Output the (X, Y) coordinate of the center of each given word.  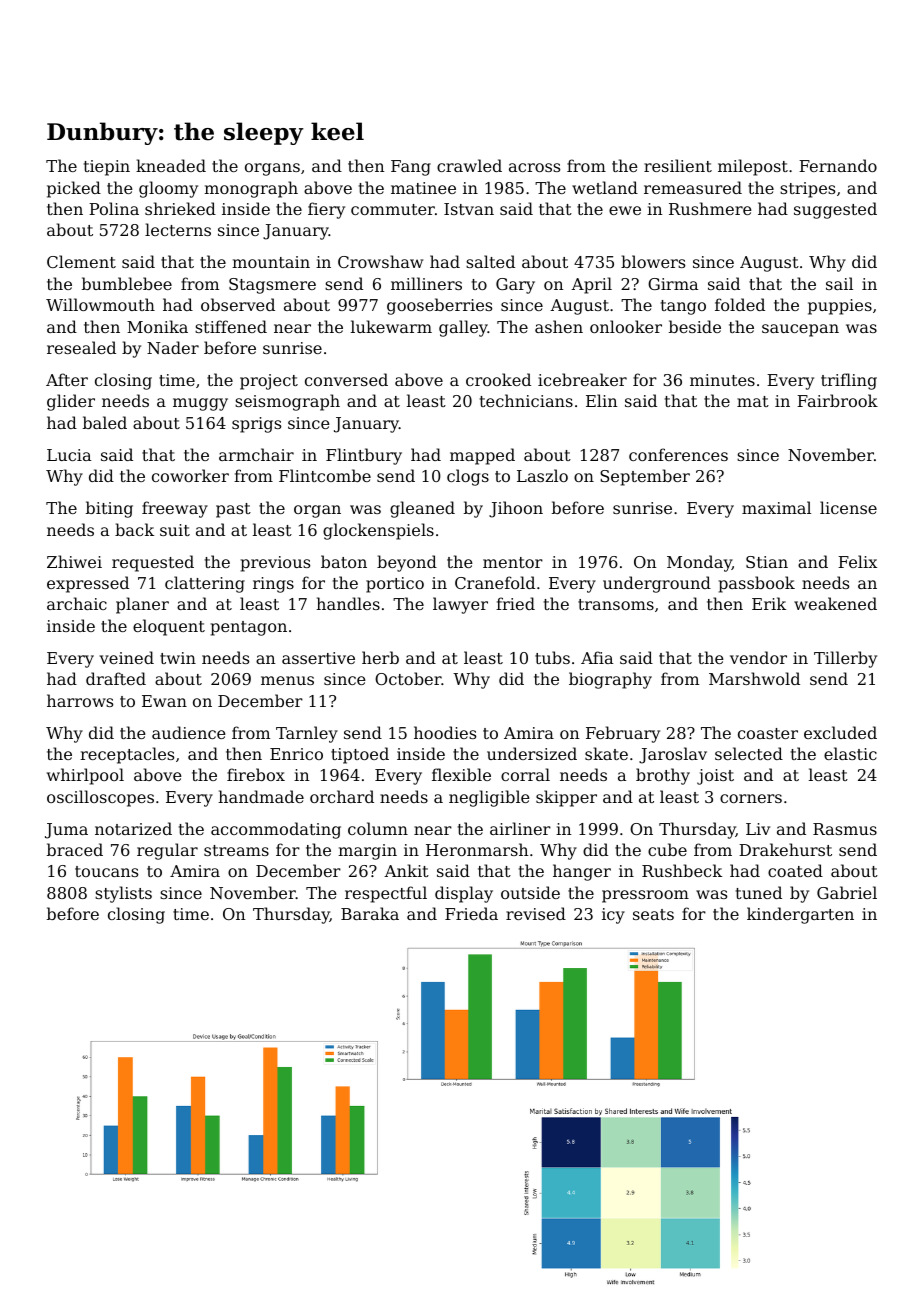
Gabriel (847, 892)
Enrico (296, 754)
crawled (469, 165)
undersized (532, 753)
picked (74, 189)
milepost (753, 167)
